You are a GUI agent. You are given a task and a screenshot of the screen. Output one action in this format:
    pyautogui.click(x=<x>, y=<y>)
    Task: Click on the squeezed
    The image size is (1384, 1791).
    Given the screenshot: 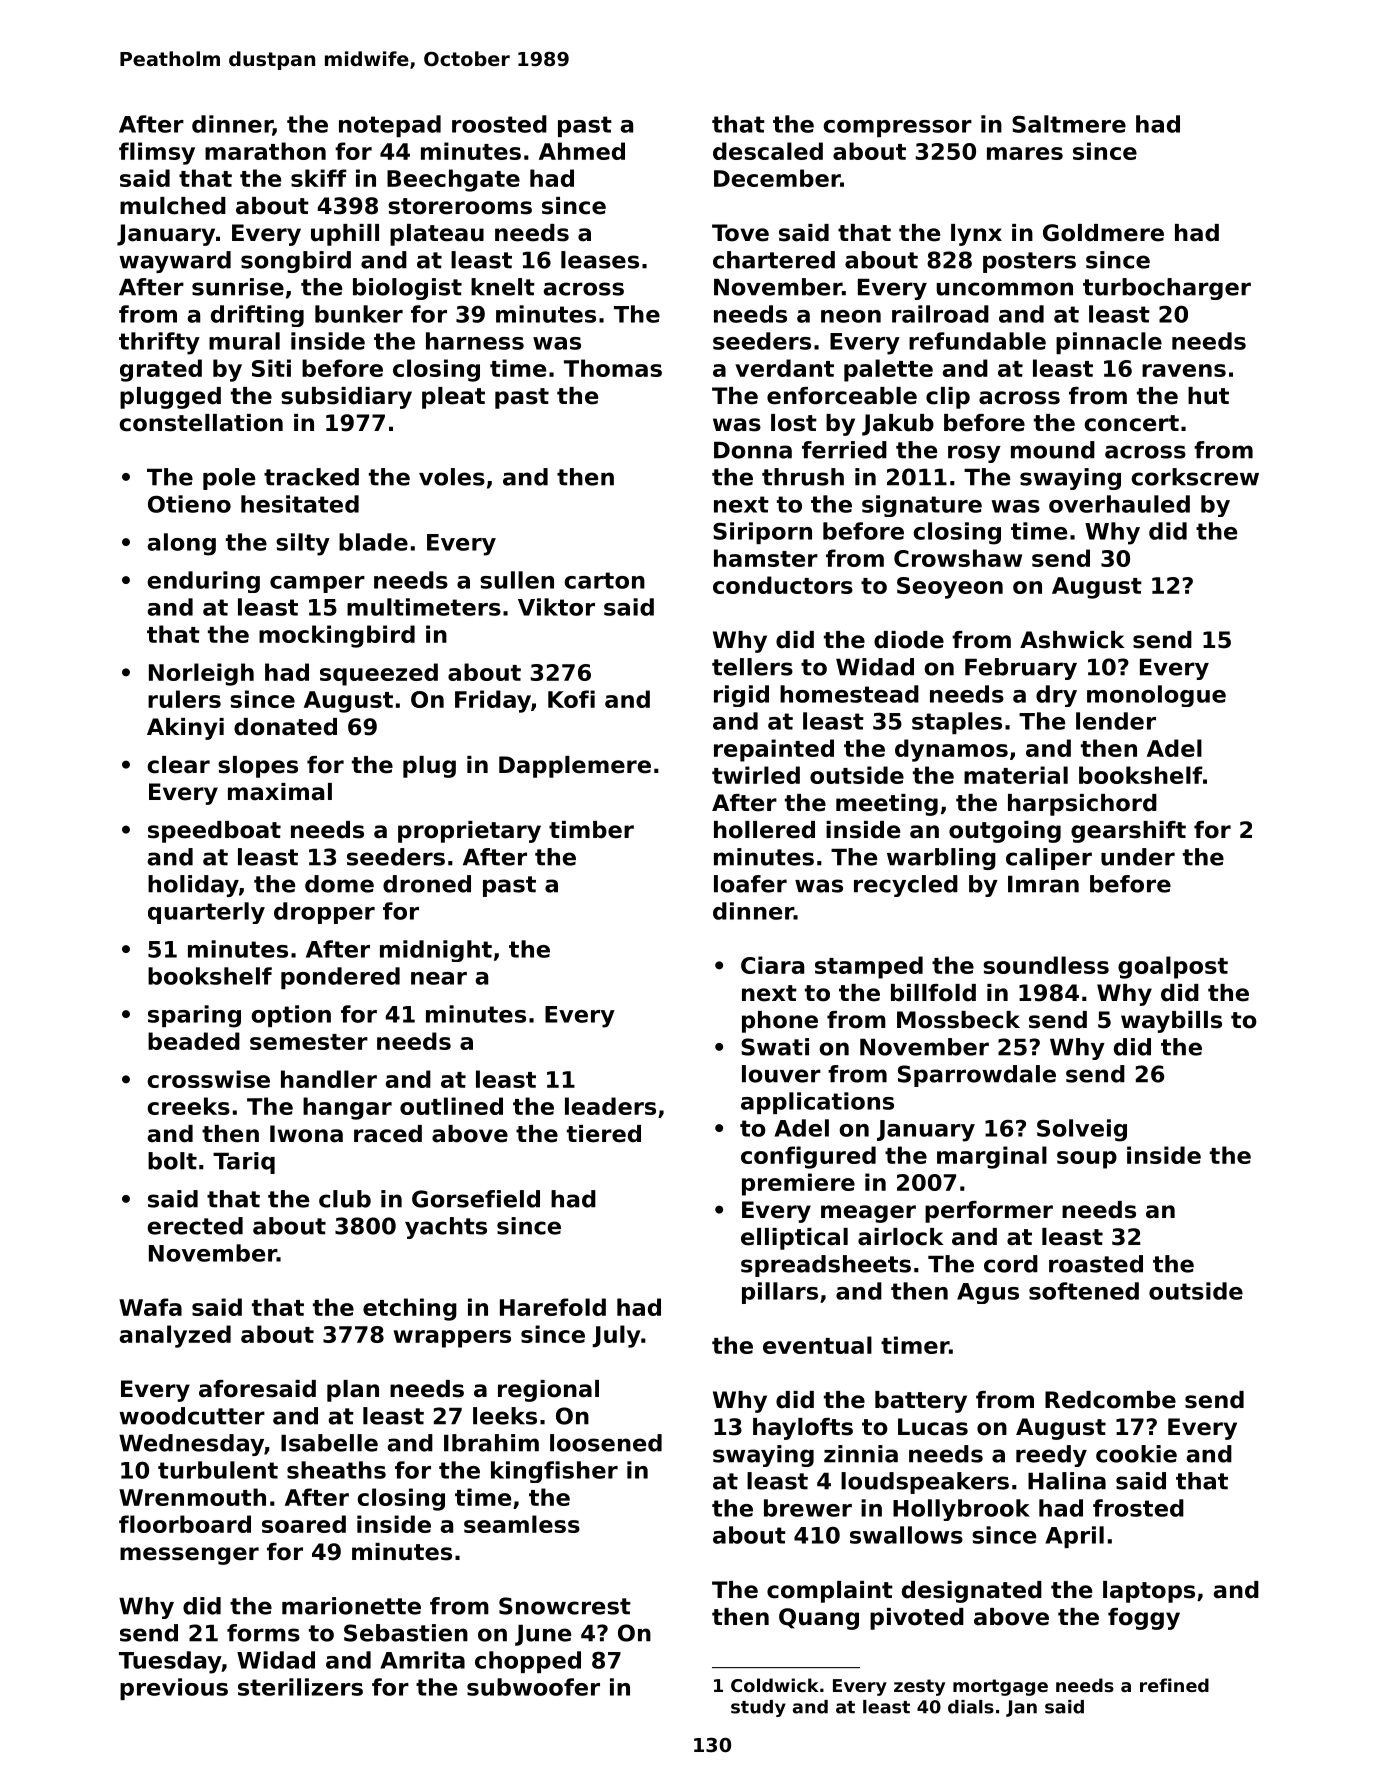 What is the action you would take?
    pyautogui.click(x=379, y=674)
